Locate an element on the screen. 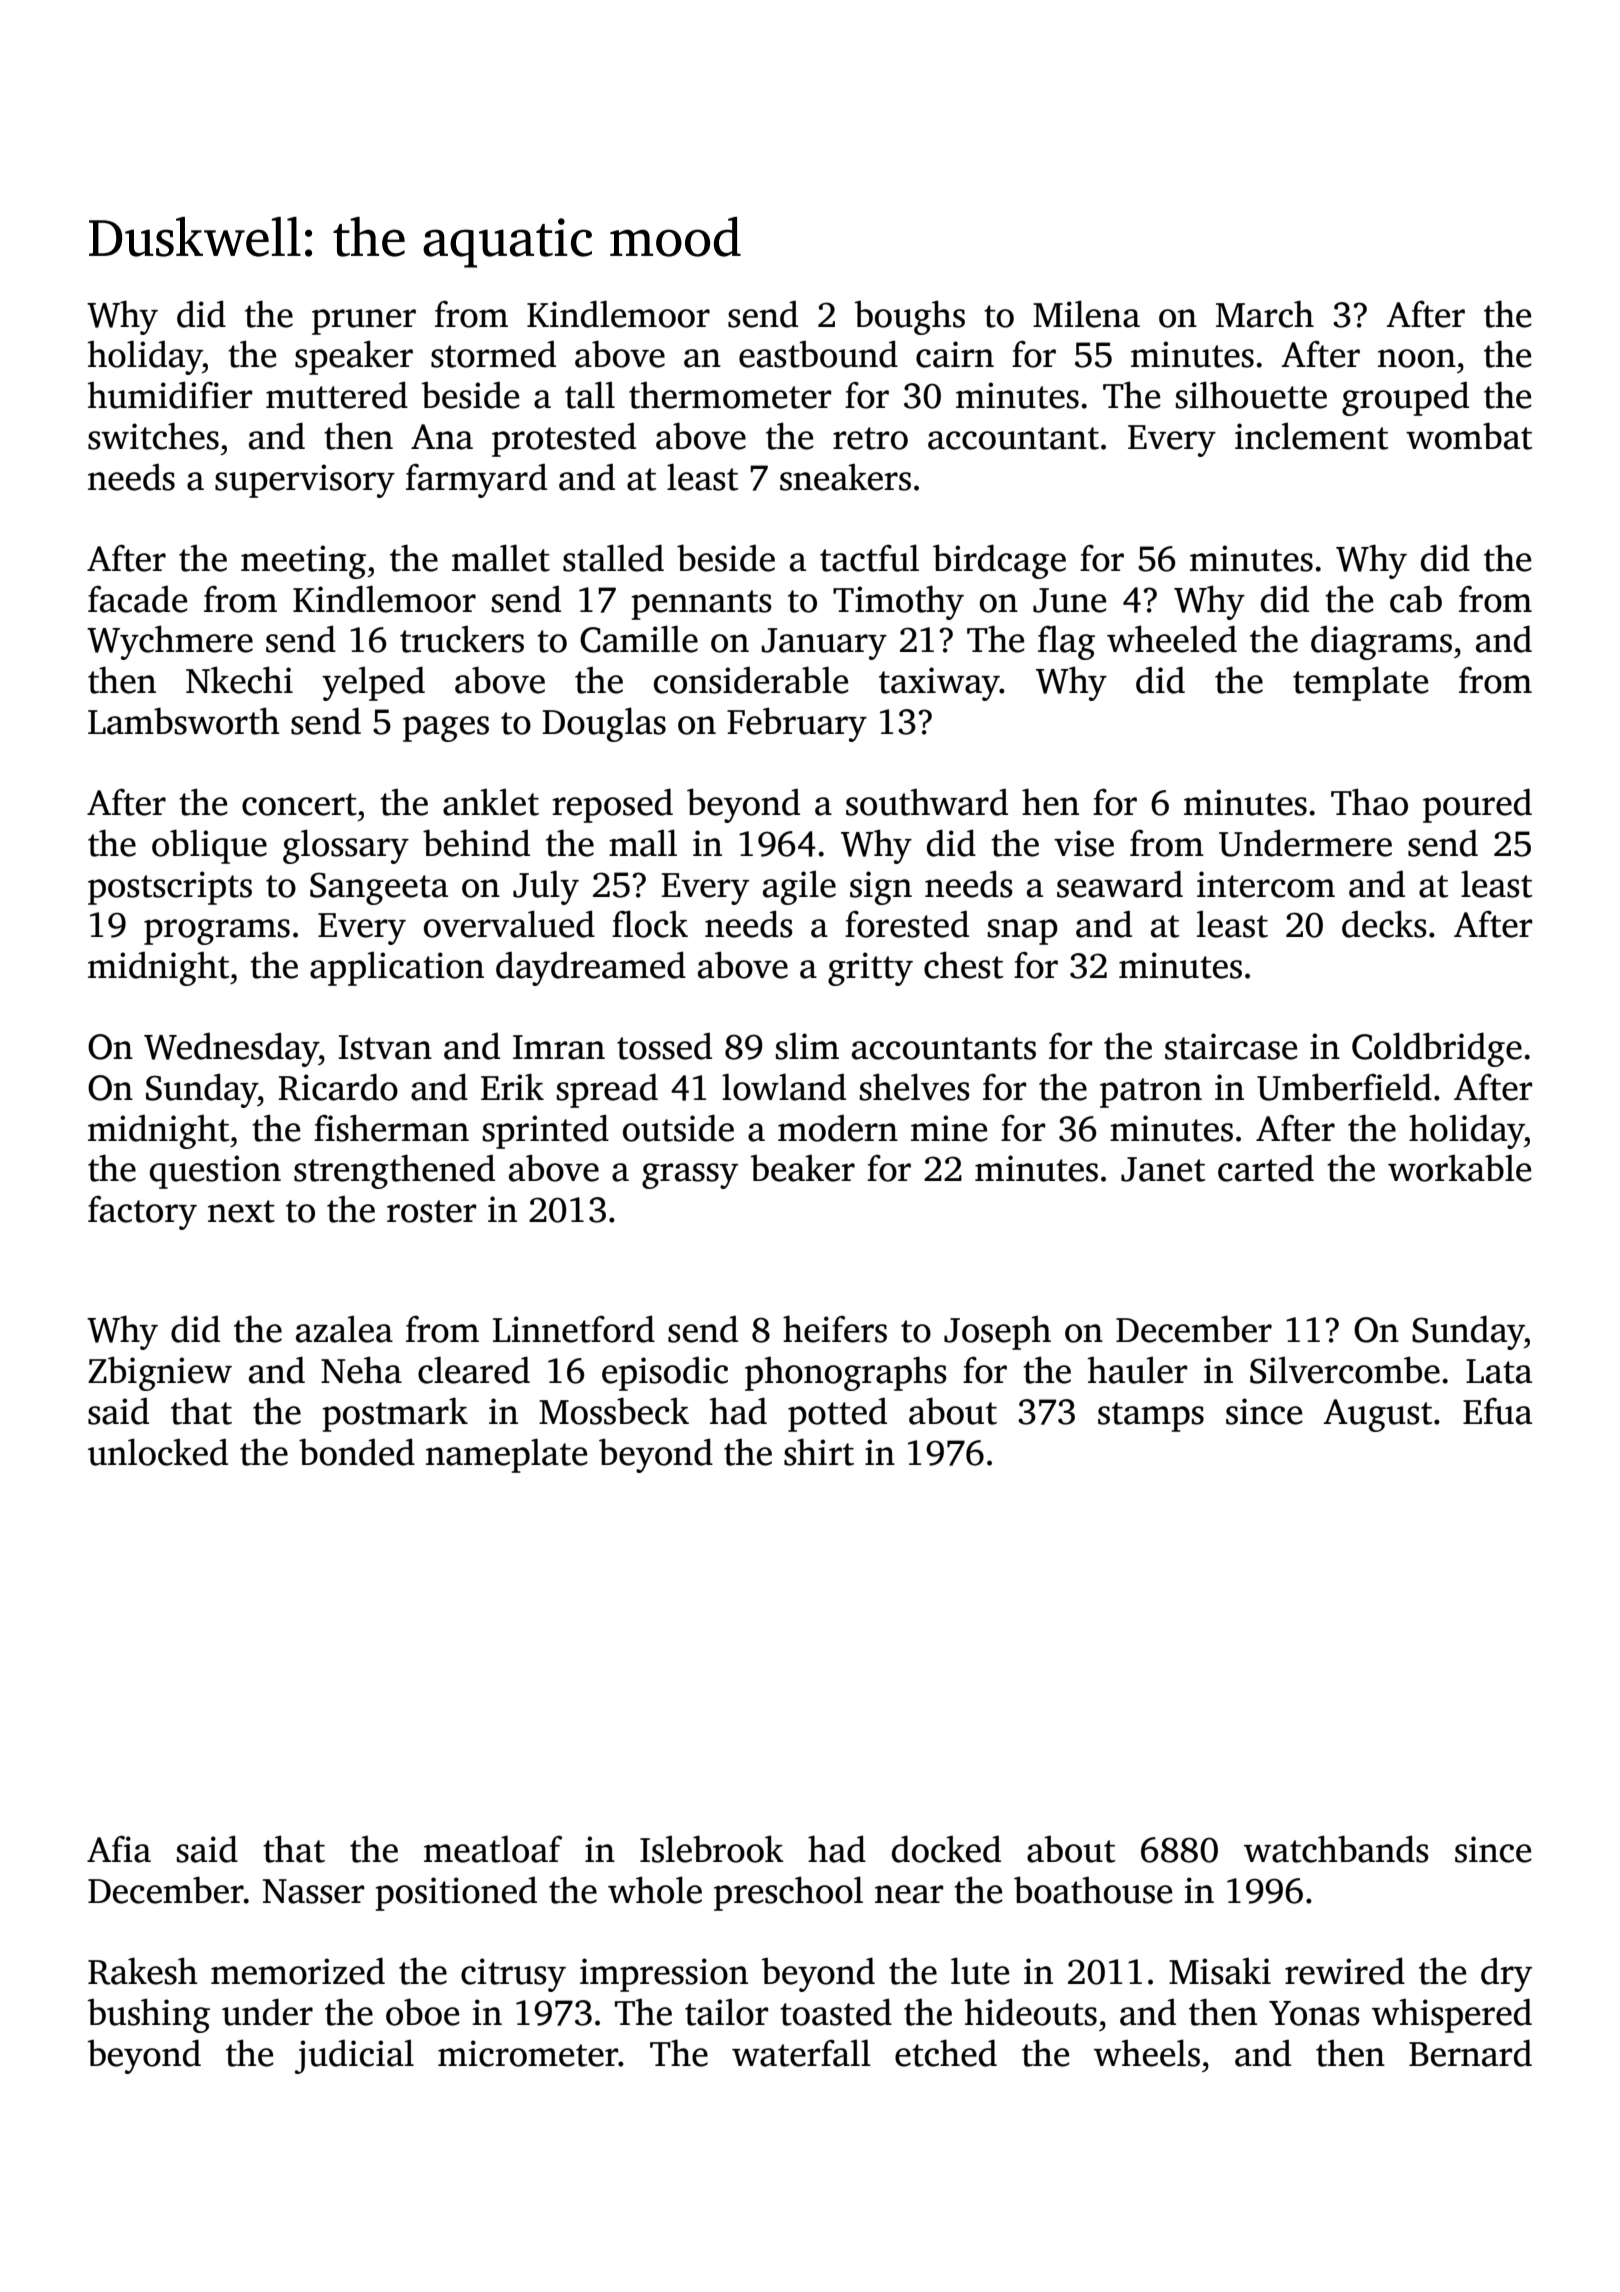  supervisory is located at coordinates (305, 481).
